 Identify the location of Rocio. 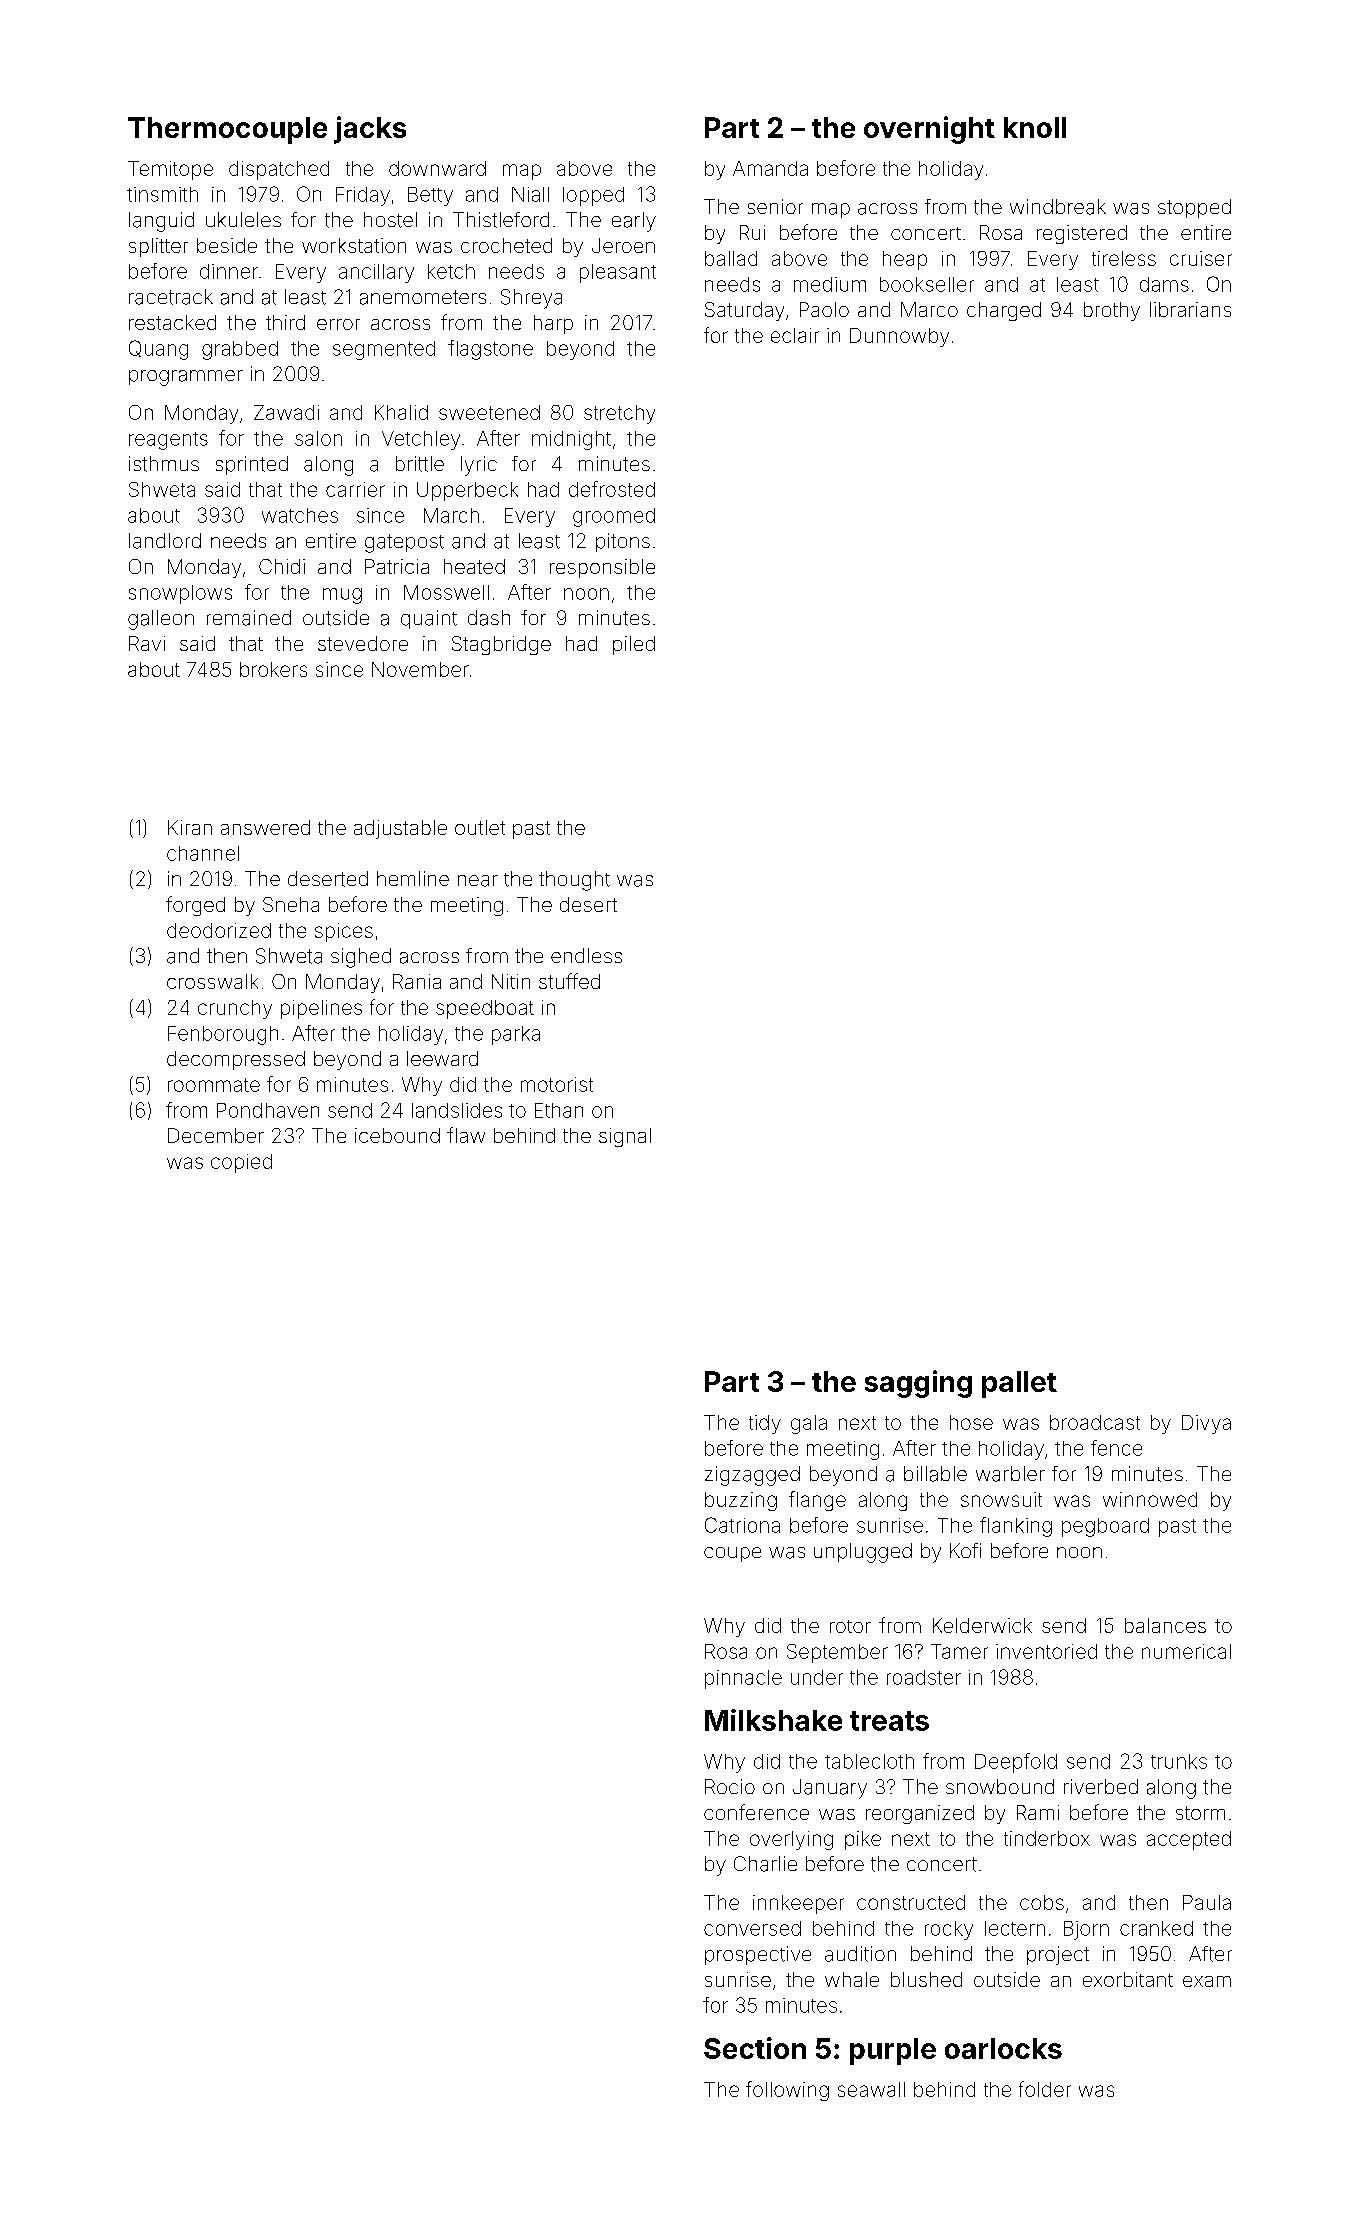
(730, 1786).
